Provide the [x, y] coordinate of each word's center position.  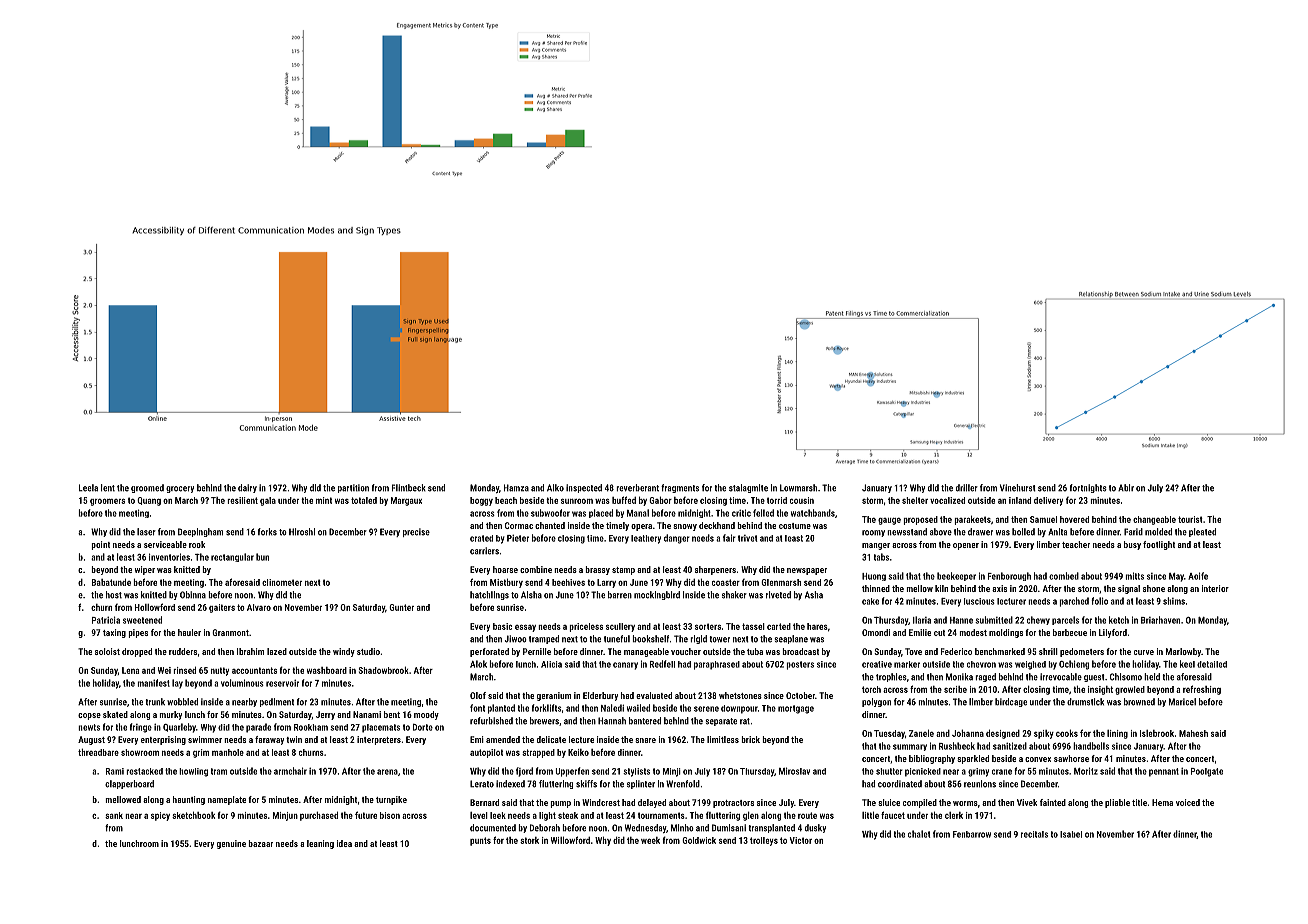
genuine [231, 844]
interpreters [379, 740]
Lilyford [1113, 633]
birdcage [1011, 702]
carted [779, 626]
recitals [1034, 834]
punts [480, 841]
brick [750, 739]
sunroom [577, 501]
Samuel [1043, 519]
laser [146, 532]
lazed [277, 651]
